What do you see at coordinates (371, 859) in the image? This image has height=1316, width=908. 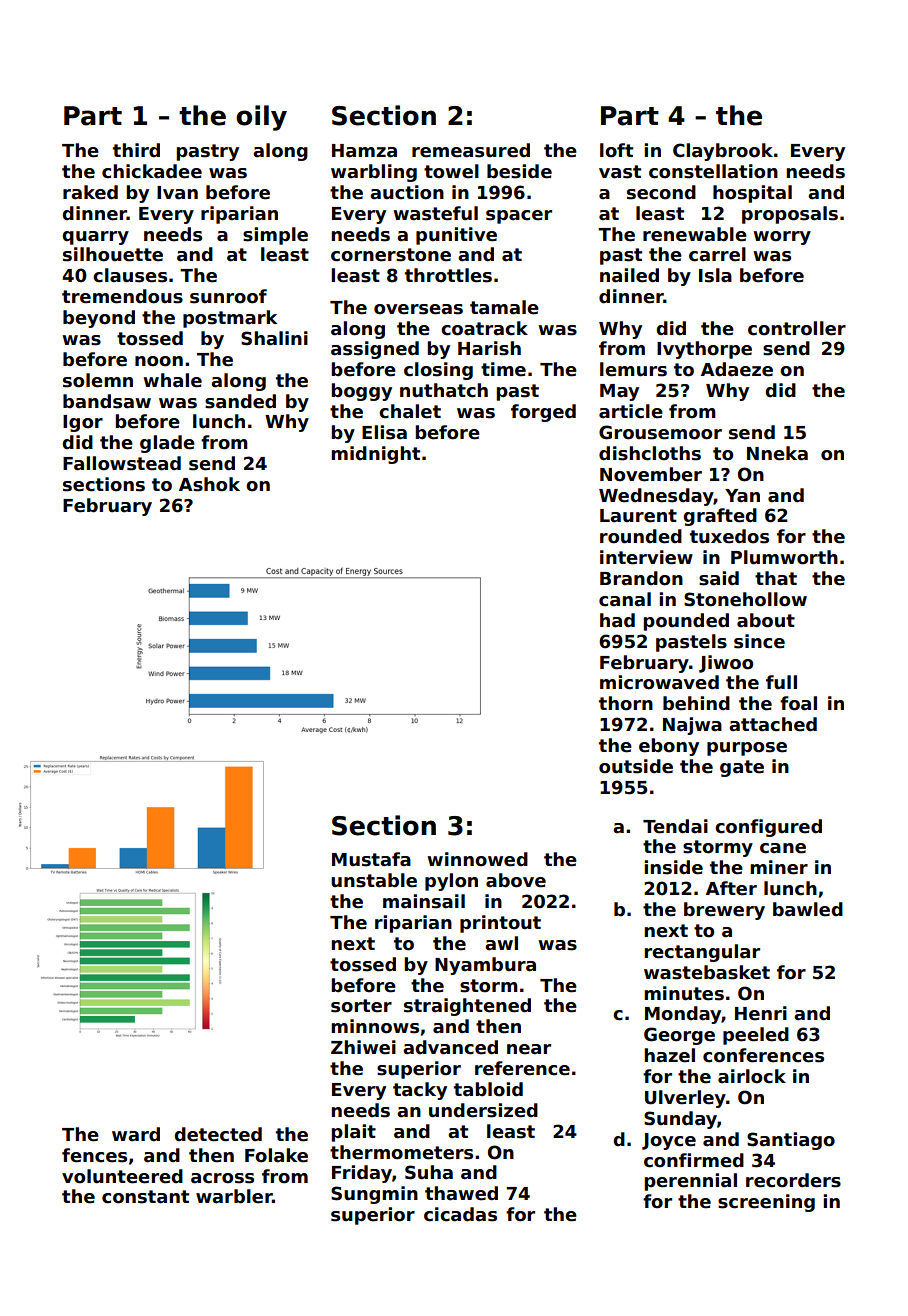 I see `Mustafa` at bounding box center [371, 859].
